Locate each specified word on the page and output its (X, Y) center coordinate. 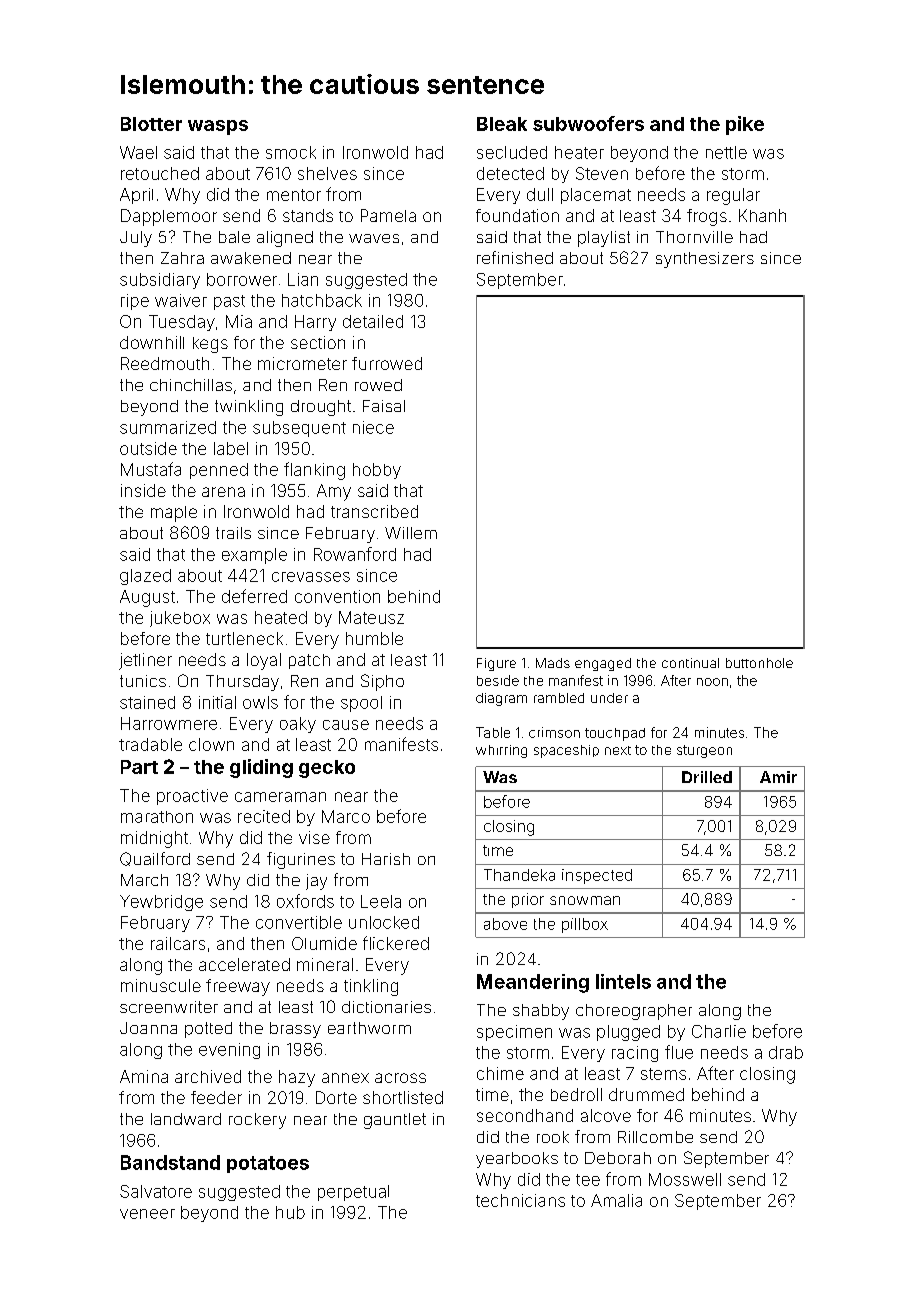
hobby (377, 471)
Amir (778, 777)
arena (223, 492)
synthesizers (705, 260)
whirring (501, 751)
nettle (726, 152)
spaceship (566, 751)
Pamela (388, 215)
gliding (261, 768)
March (144, 880)
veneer (147, 1214)
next (618, 750)
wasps (218, 127)
